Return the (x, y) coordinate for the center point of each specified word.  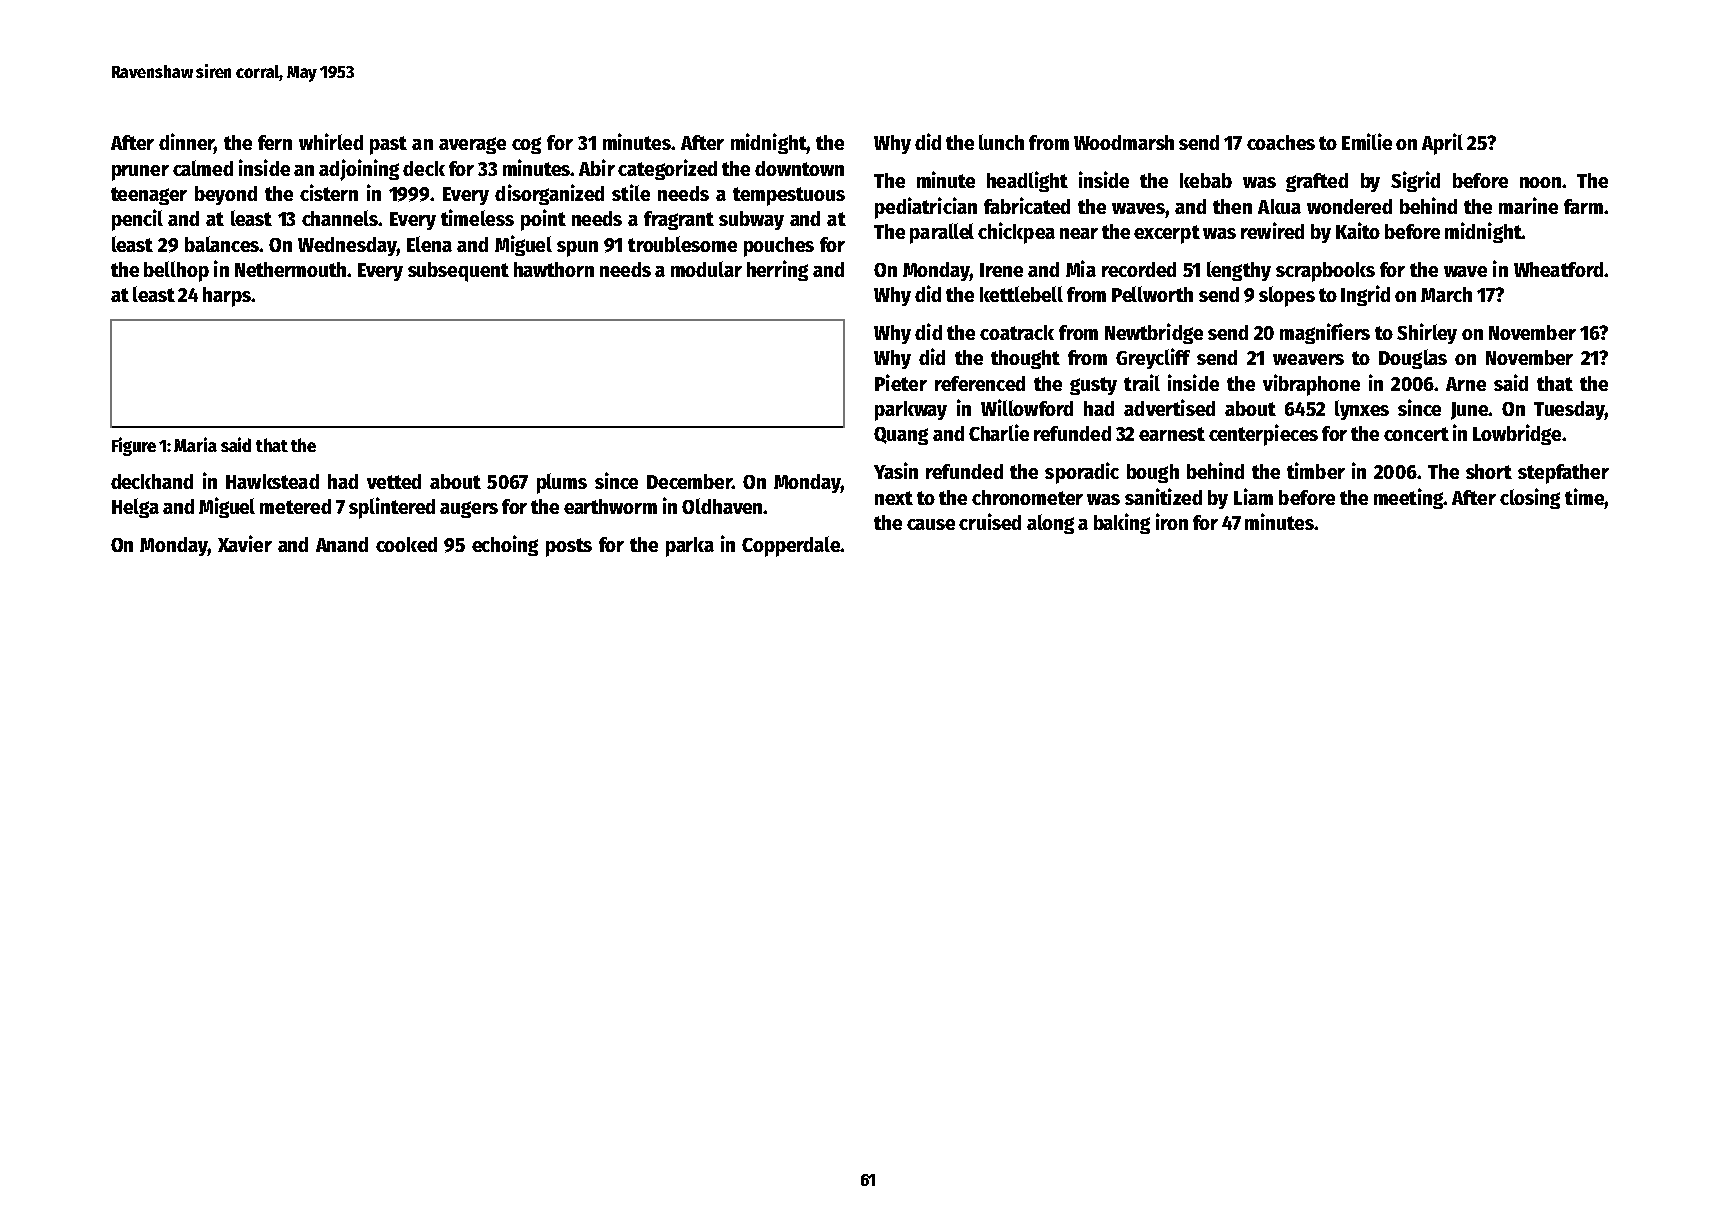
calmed (203, 168)
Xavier (245, 543)
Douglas (1413, 359)
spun (577, 249)
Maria (195, 444)
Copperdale (791, 546)
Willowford (1027, 407)
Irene (1001, 270)
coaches (1281, 142)
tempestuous (789, 196)
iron (1172, 521)
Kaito (1358, 230)
